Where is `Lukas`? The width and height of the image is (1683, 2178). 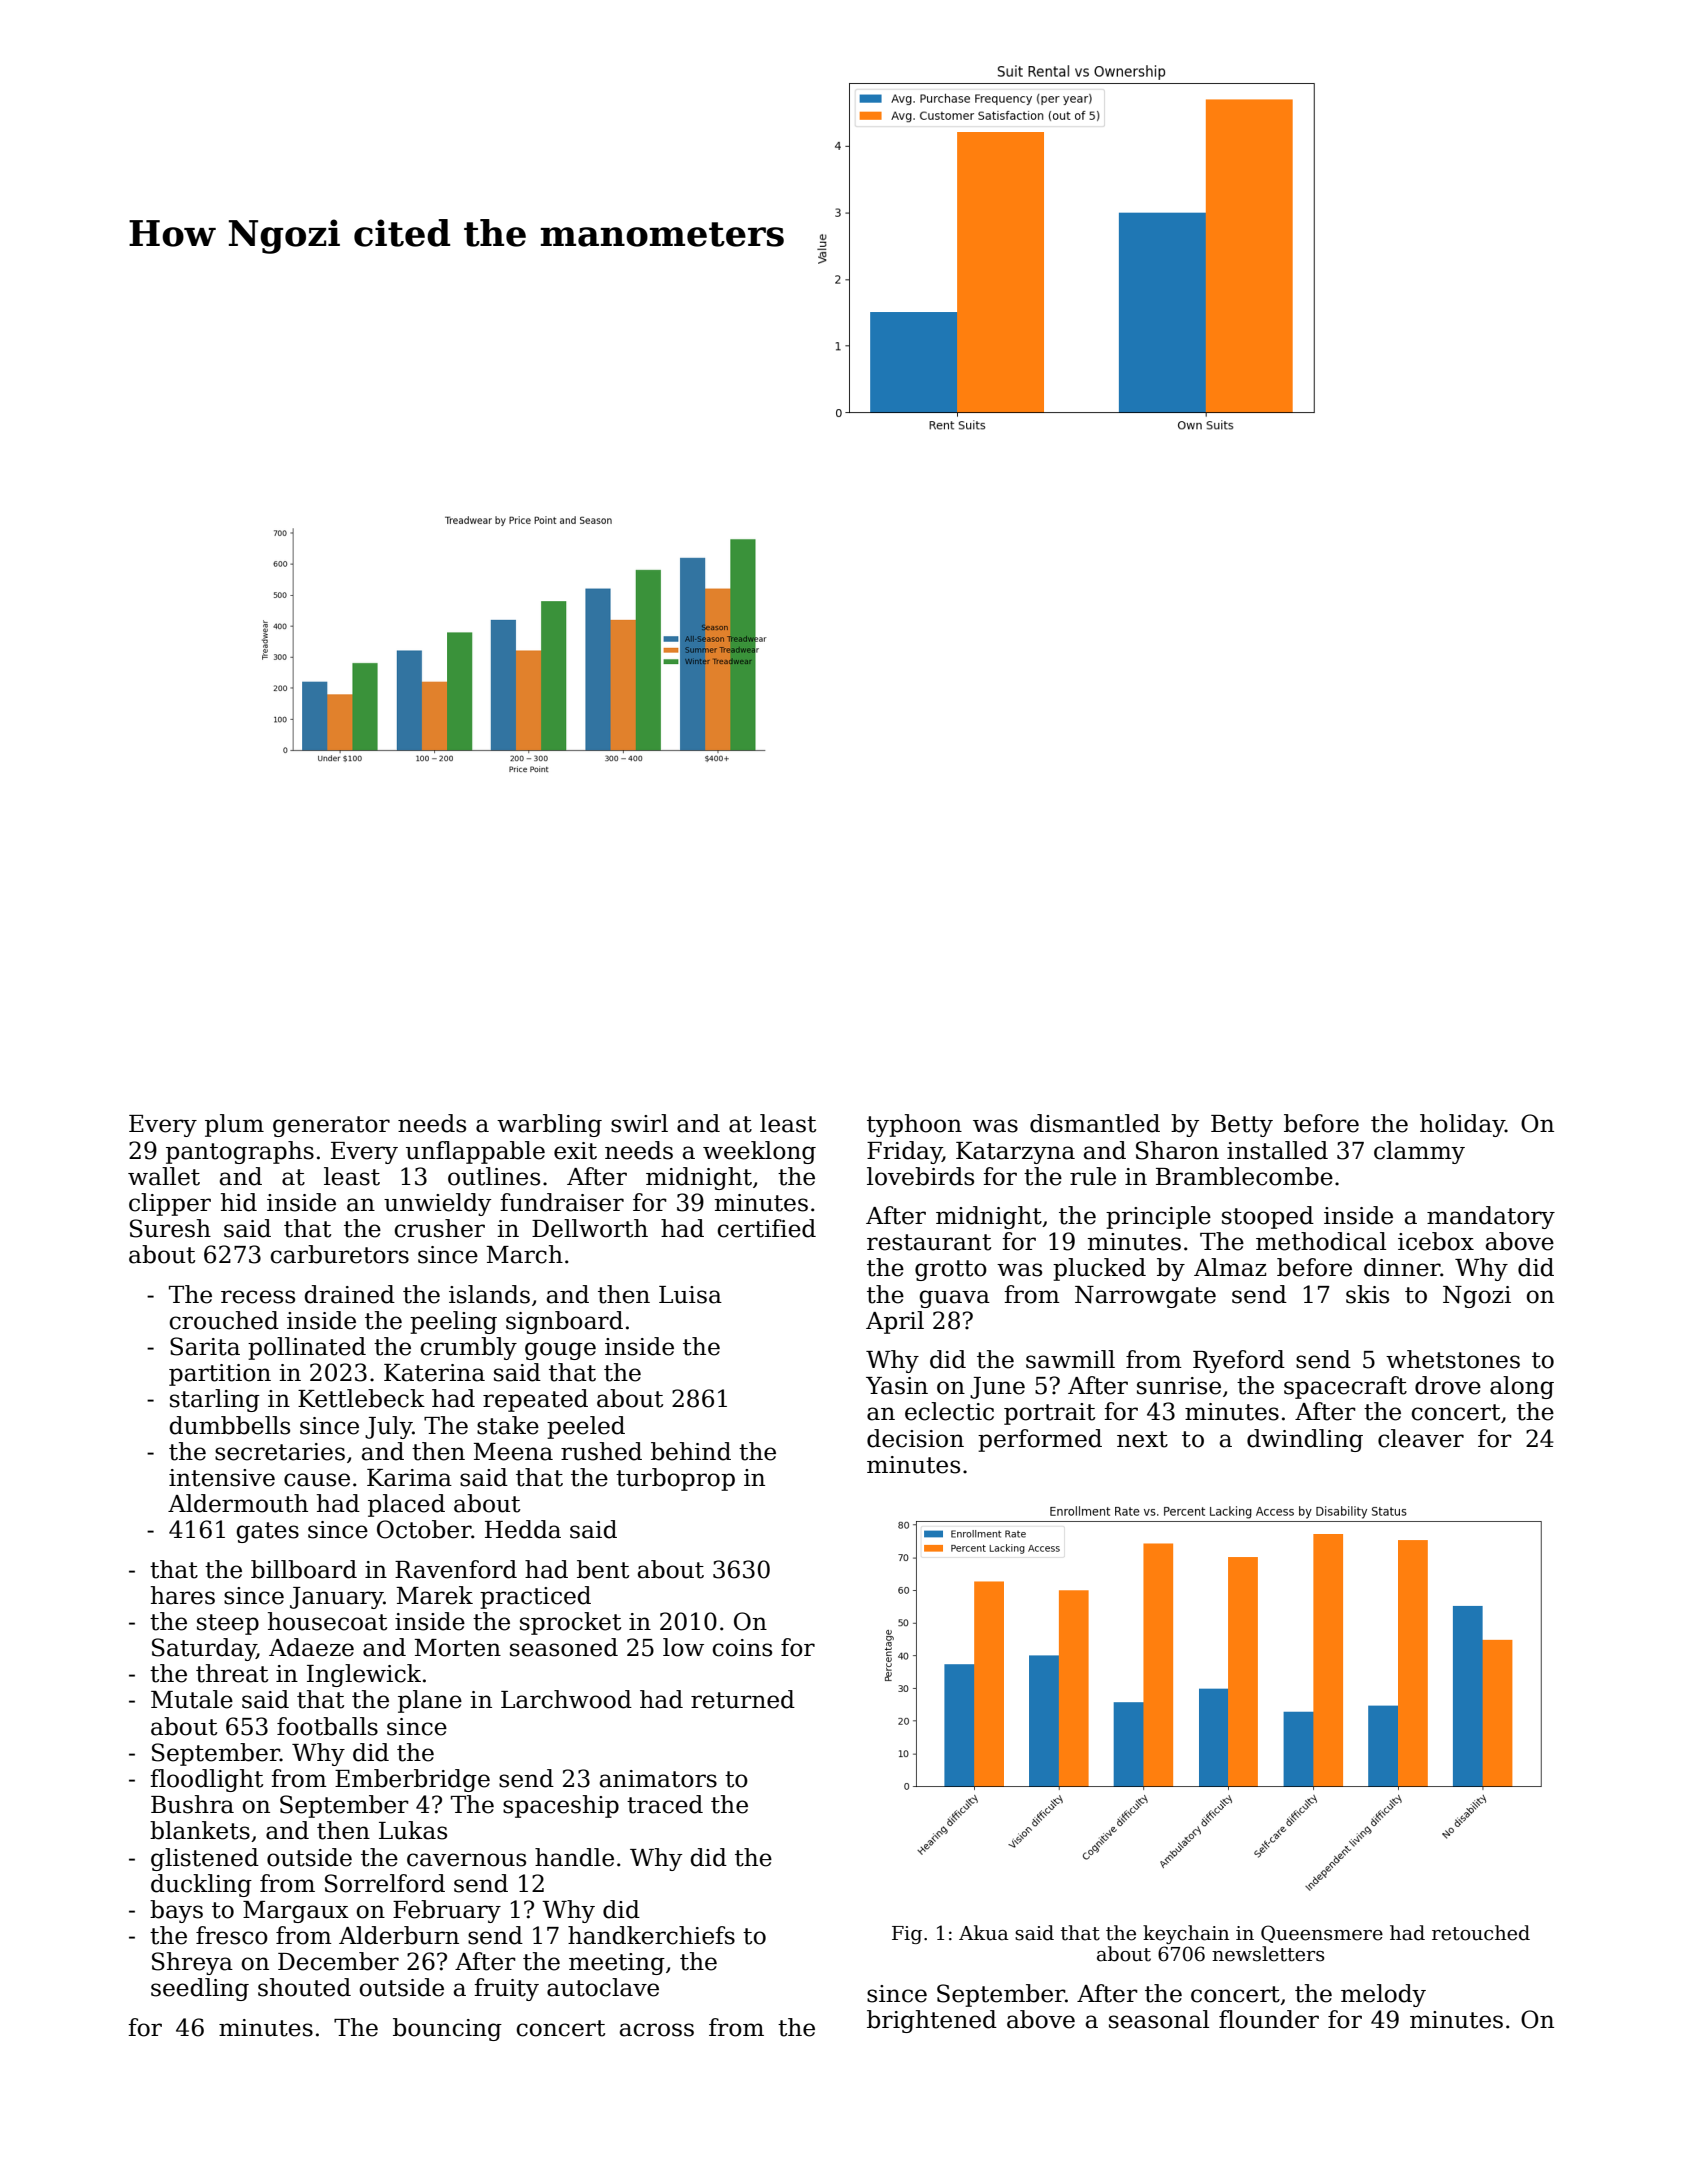 Lukas is located at coordinates (413, 1830).
